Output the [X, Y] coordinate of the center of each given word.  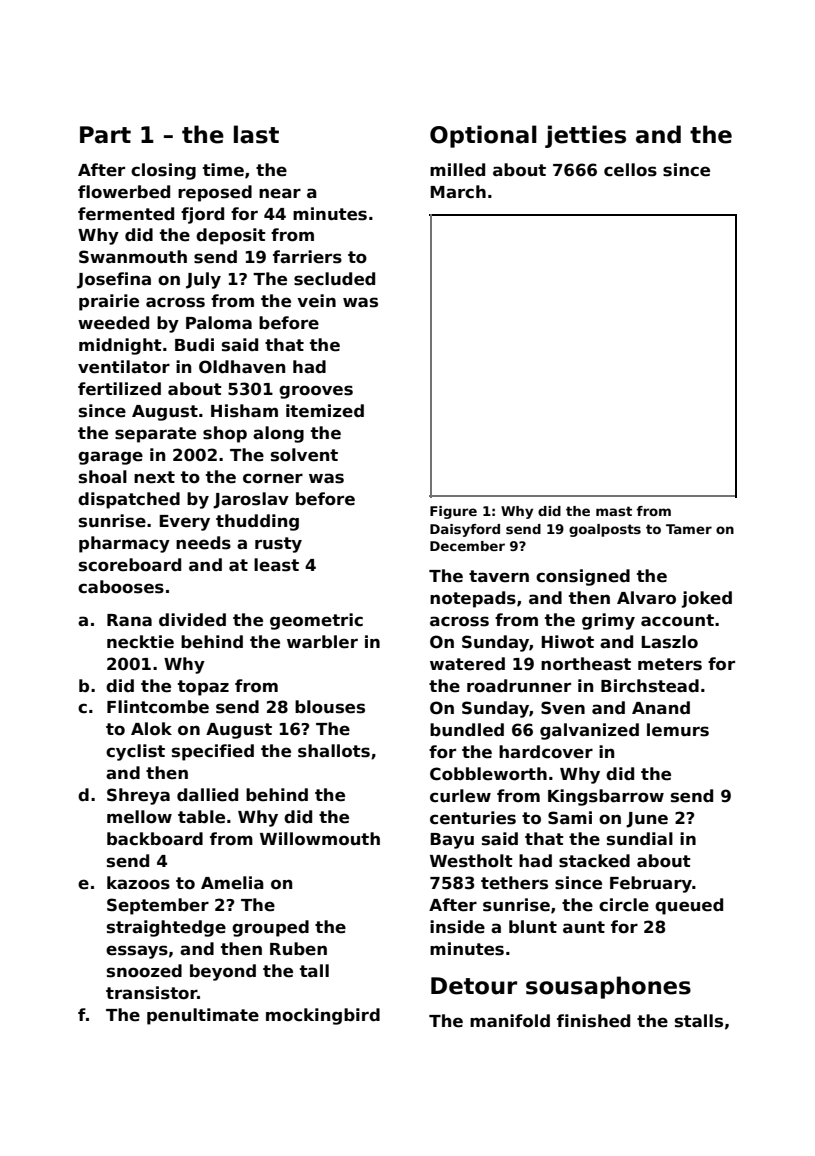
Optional [483, 136]
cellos [630, 170]
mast [614, 511]
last [256, 134]
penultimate [203, 1016]
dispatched [129, 500]
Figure [453, 512]
